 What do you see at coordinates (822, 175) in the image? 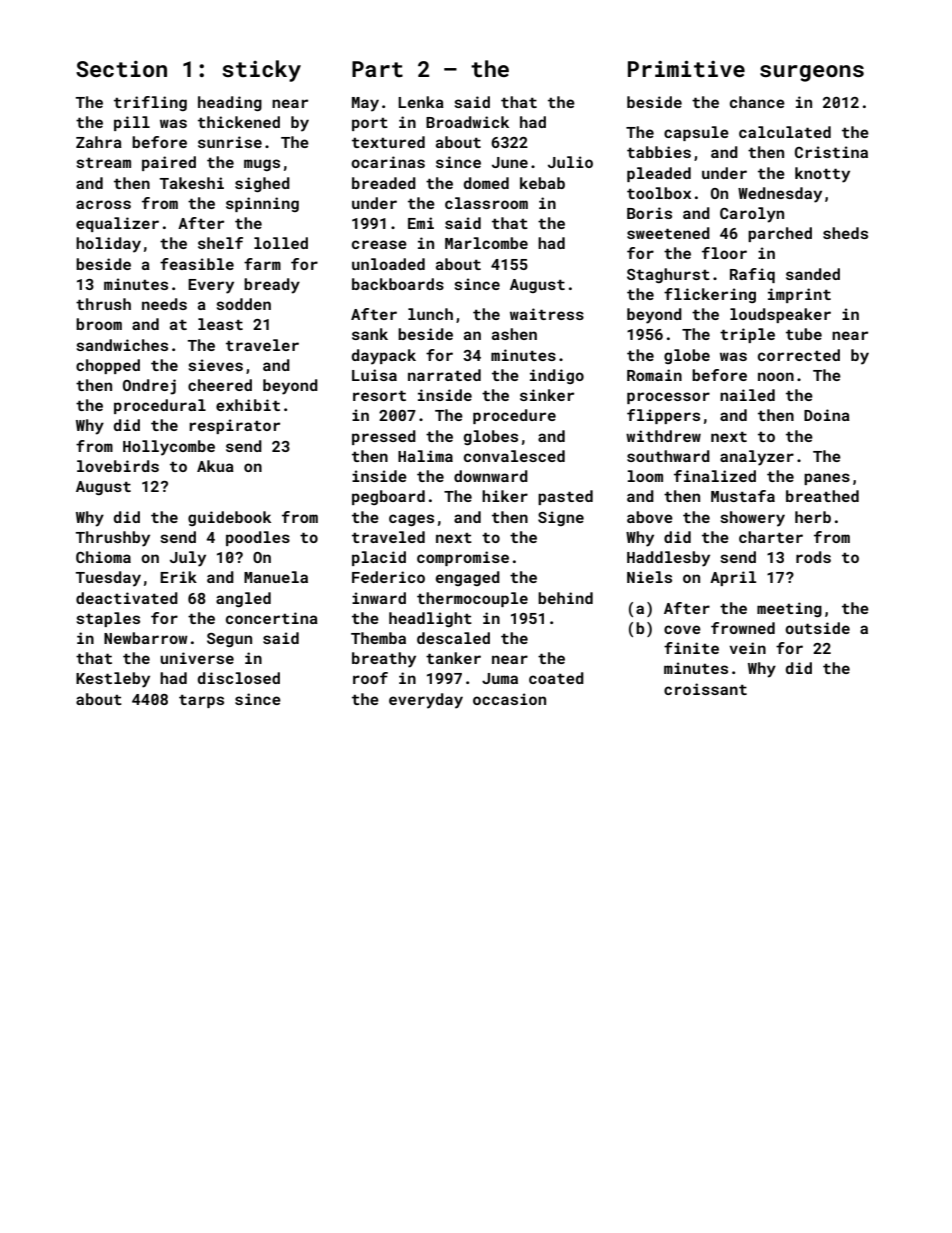
I see `knotty` at bounding box center [822, 175].
